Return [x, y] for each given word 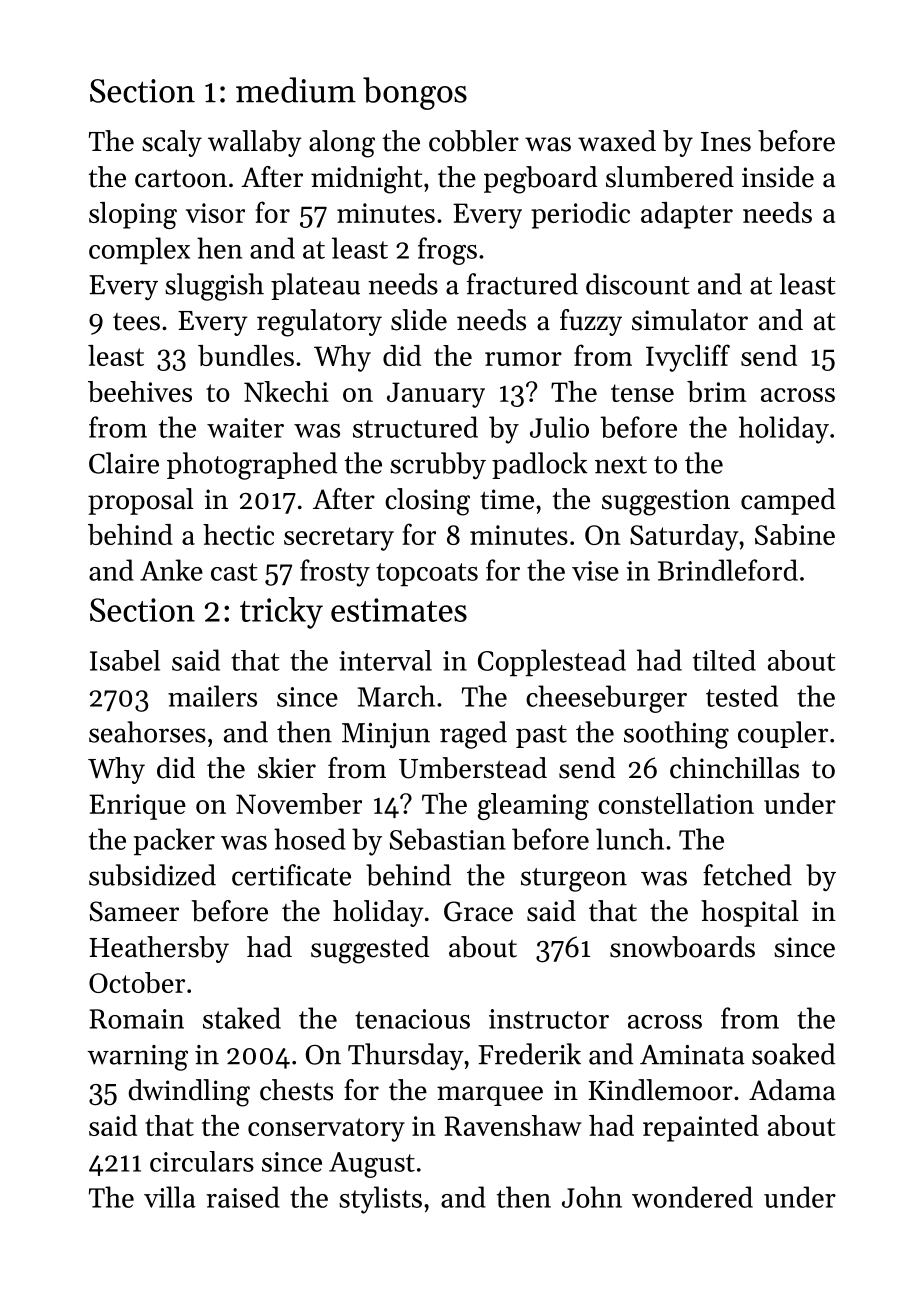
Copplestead [552, 662]
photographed [252, 466]
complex [139, 250]
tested [742, 696]
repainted [701, 1128]
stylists [380, 1200]
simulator [690, 320]
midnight [367, 180]
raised [243, 1197]
